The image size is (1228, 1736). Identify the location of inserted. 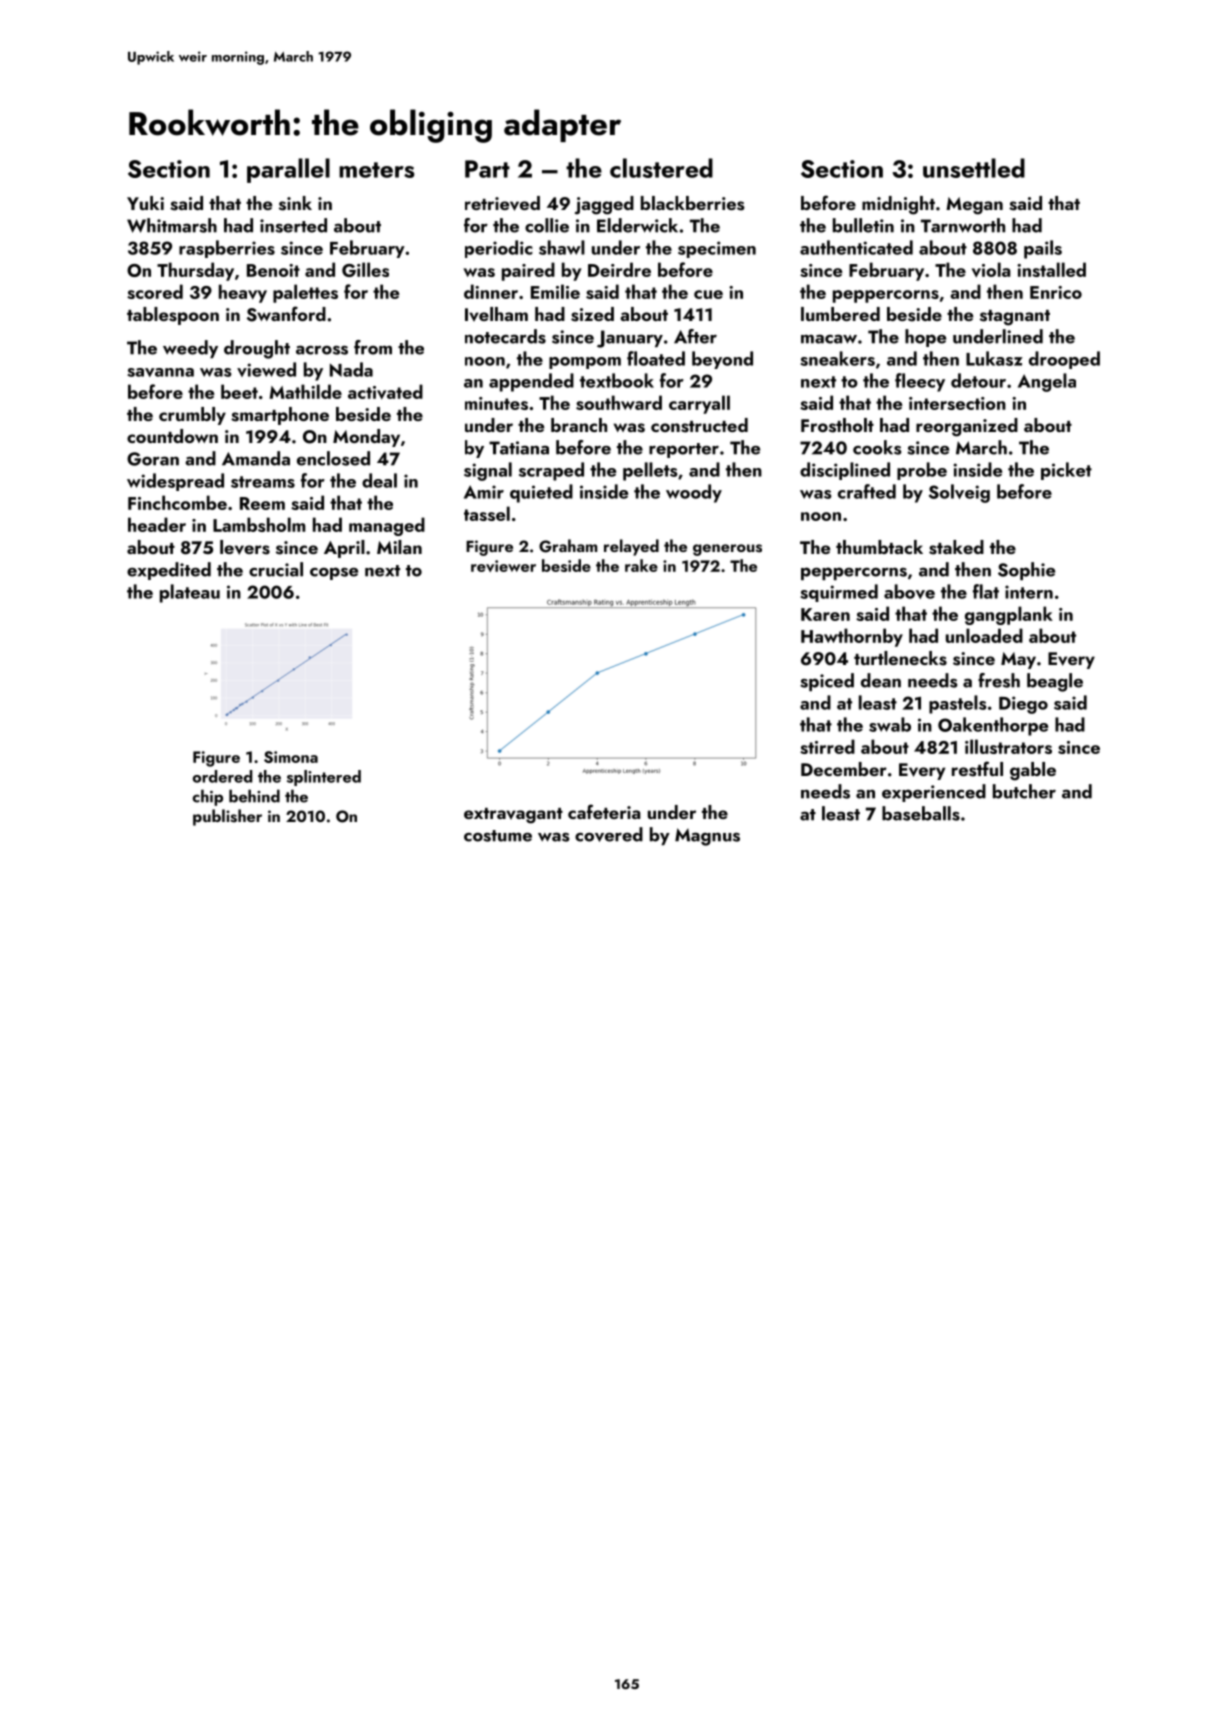
(293, 225).
